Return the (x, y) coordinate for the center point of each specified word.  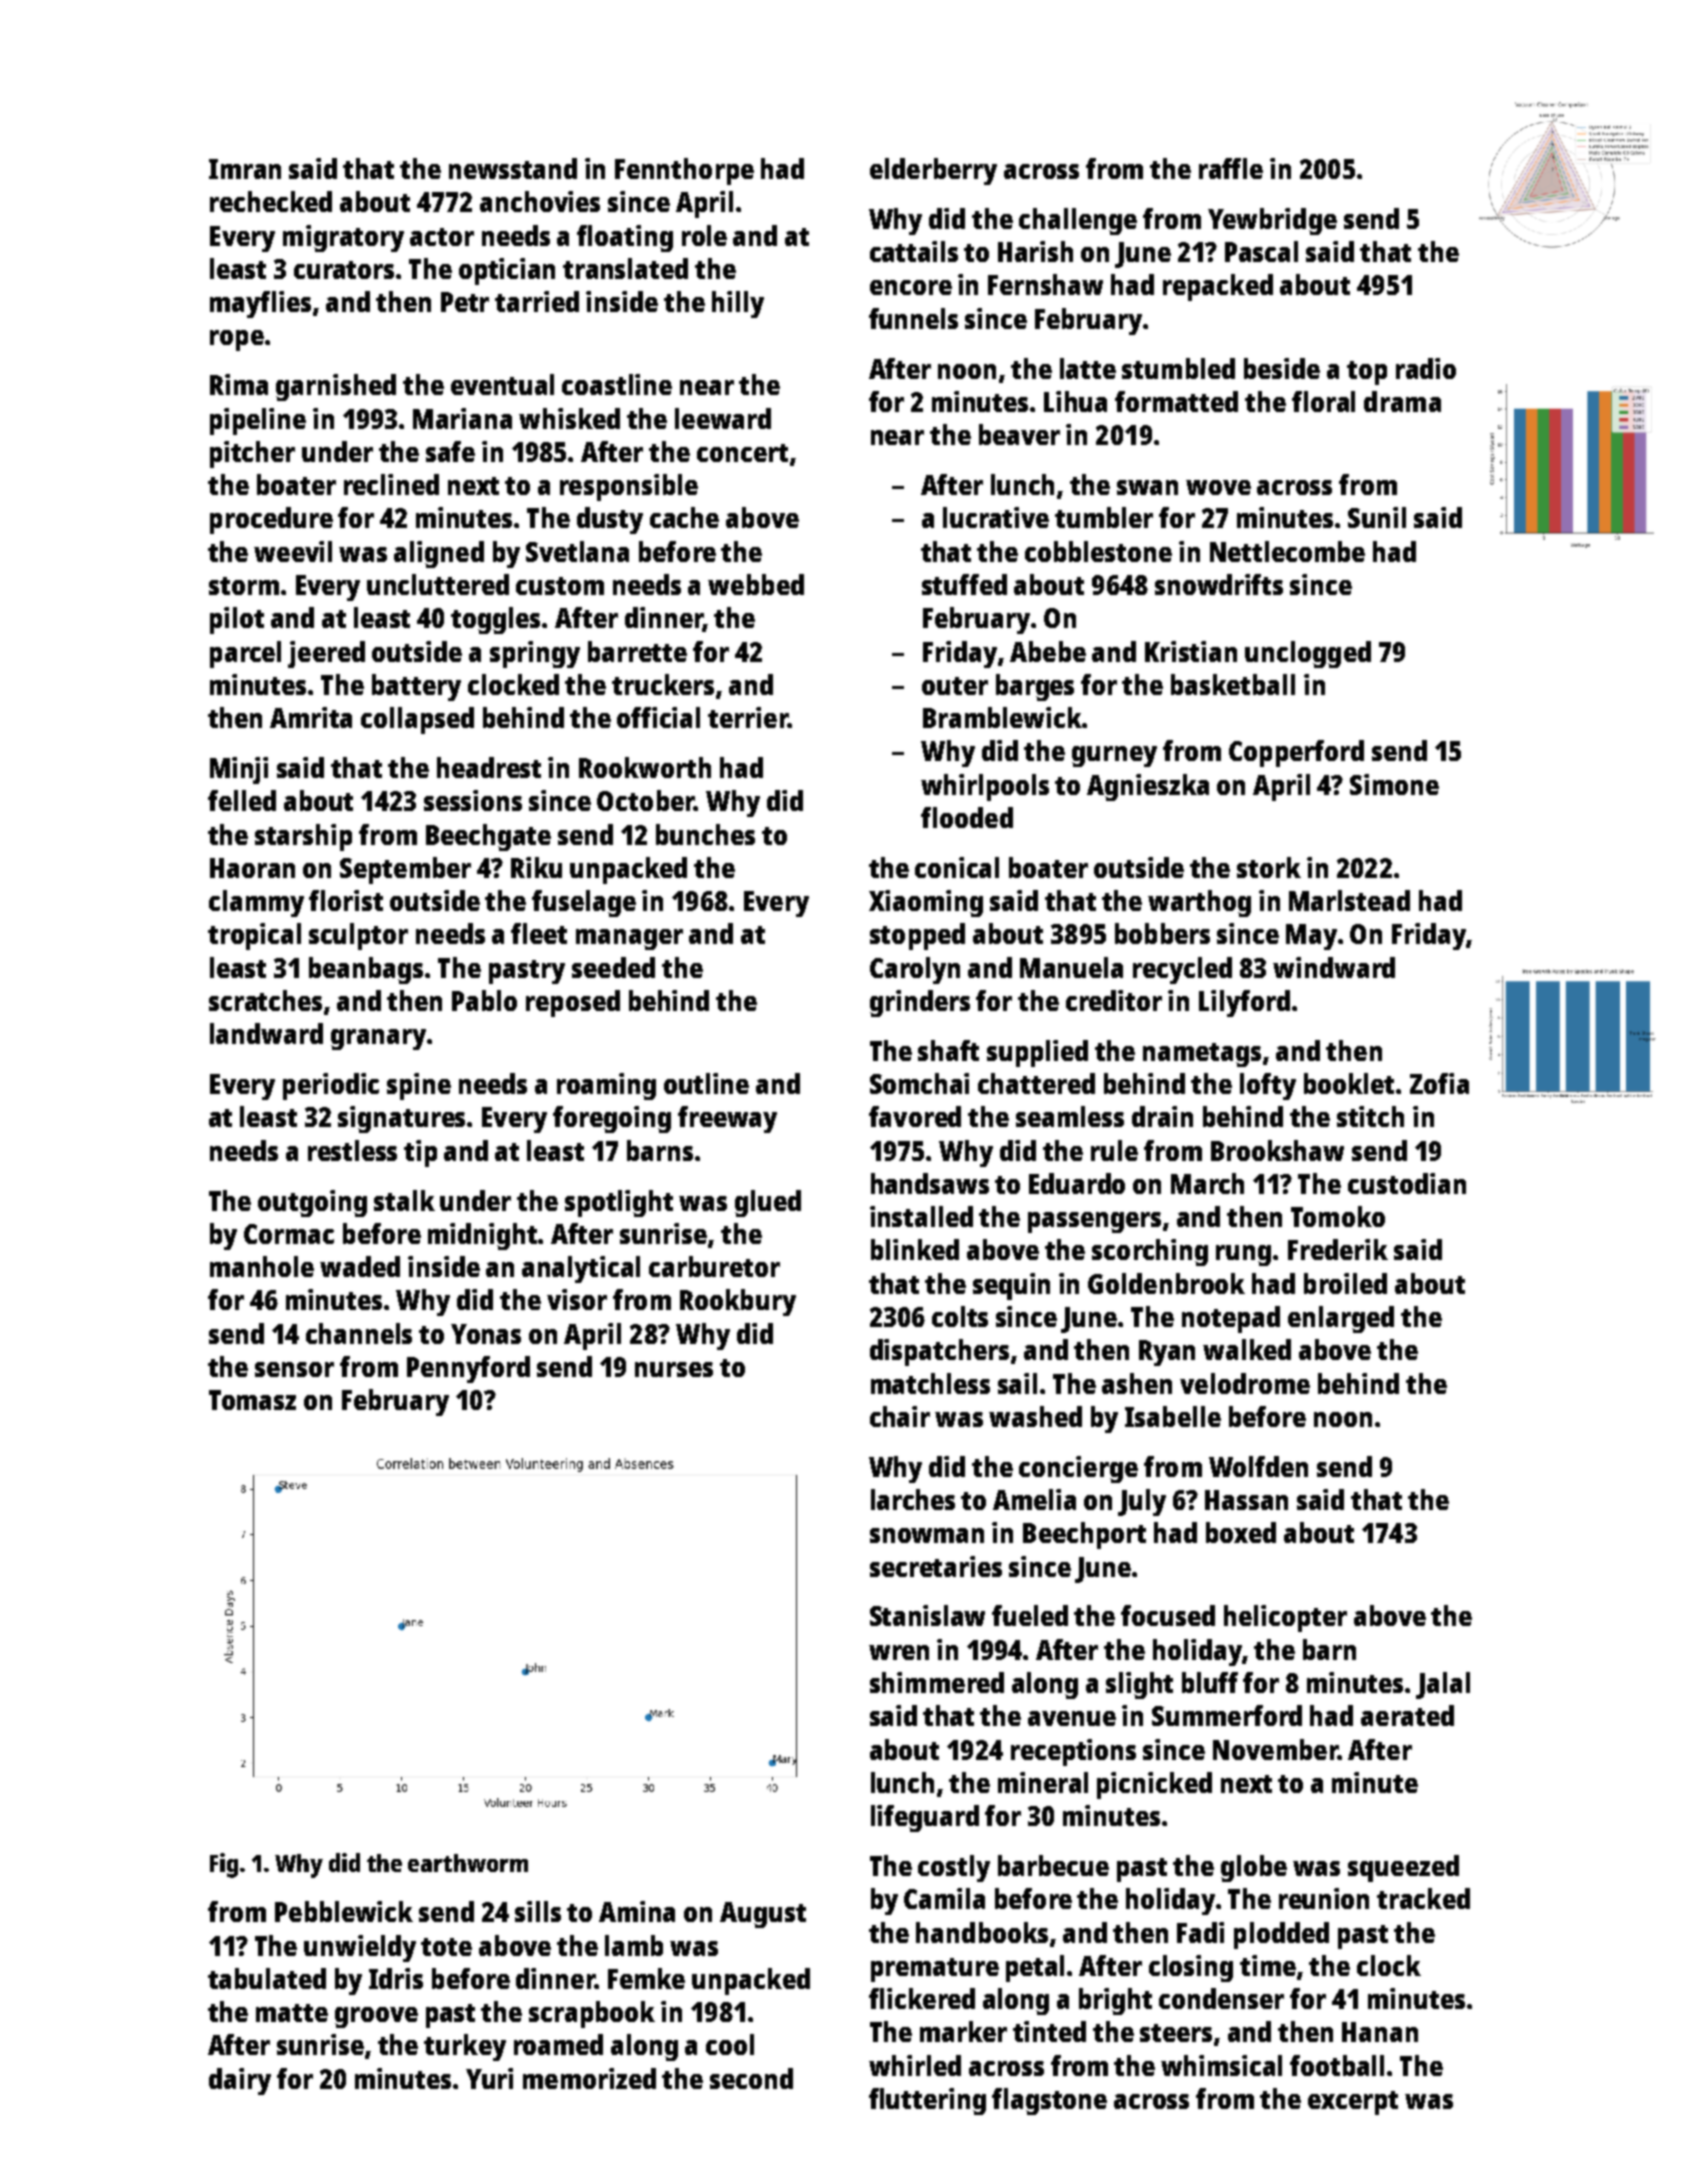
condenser (1221, 1998)
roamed (558, 2044)
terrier (748, 717)
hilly (738, 304)
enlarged (1341, 1319)
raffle (1231, 168)
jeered (326, 654)
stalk (404, 1200)
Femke (646, 1978)
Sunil (1377, 517)
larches (913, 1499)
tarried (537, 301)
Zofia (1439, 1083)
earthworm (468, 1863)
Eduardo (1077, 1183)
